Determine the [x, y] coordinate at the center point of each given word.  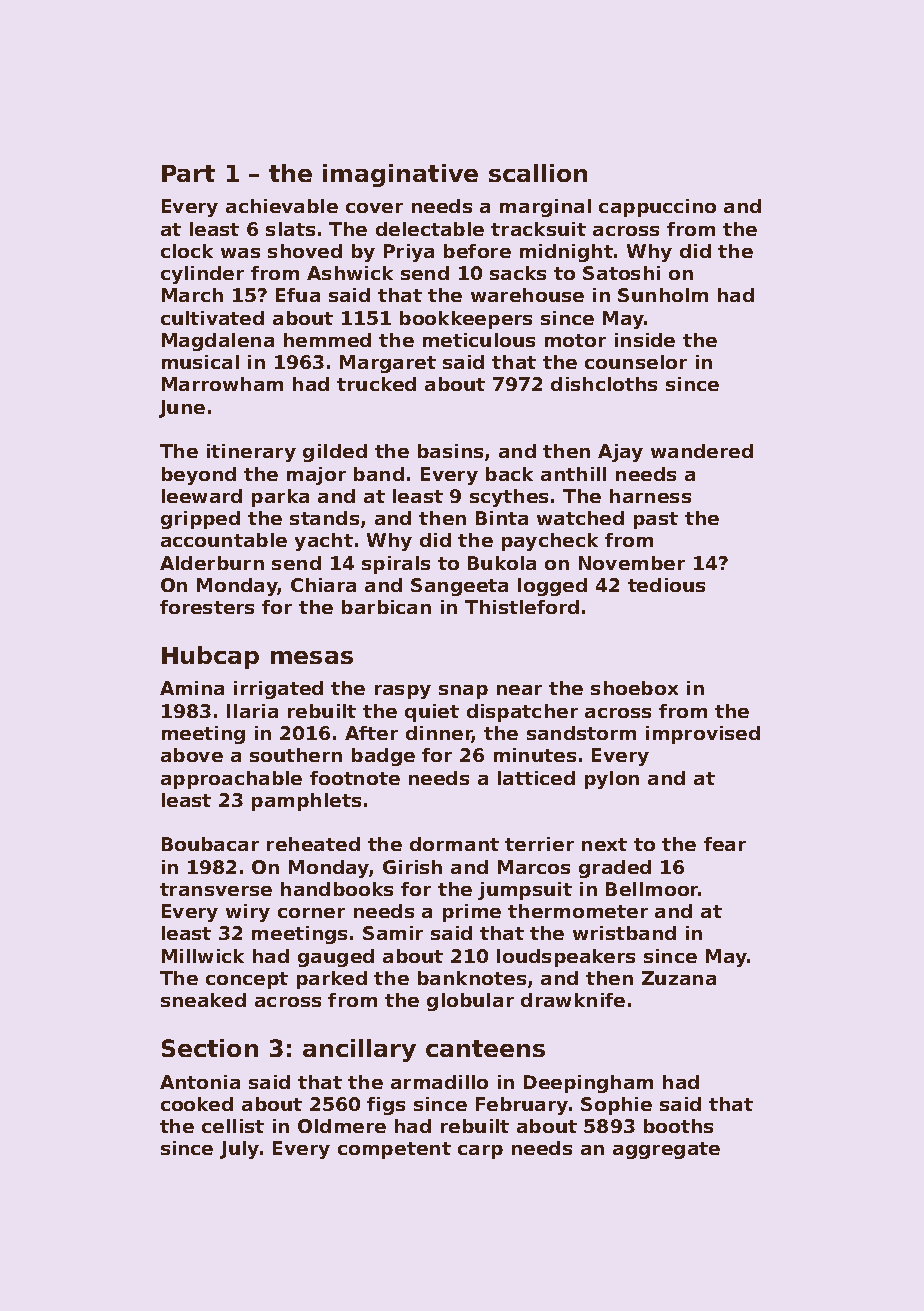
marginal [545, 208]
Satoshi [621, 273]
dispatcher [522, 713]
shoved [305, 251]
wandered [702, 451]
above [192, 755]
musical [200, 362]
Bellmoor [652, 889]
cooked [197, 1104]
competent [394, 1150]
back [509, 474]
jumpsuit [525, 891]
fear [725, 844]
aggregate [666, 1150]
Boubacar [210, 844]
